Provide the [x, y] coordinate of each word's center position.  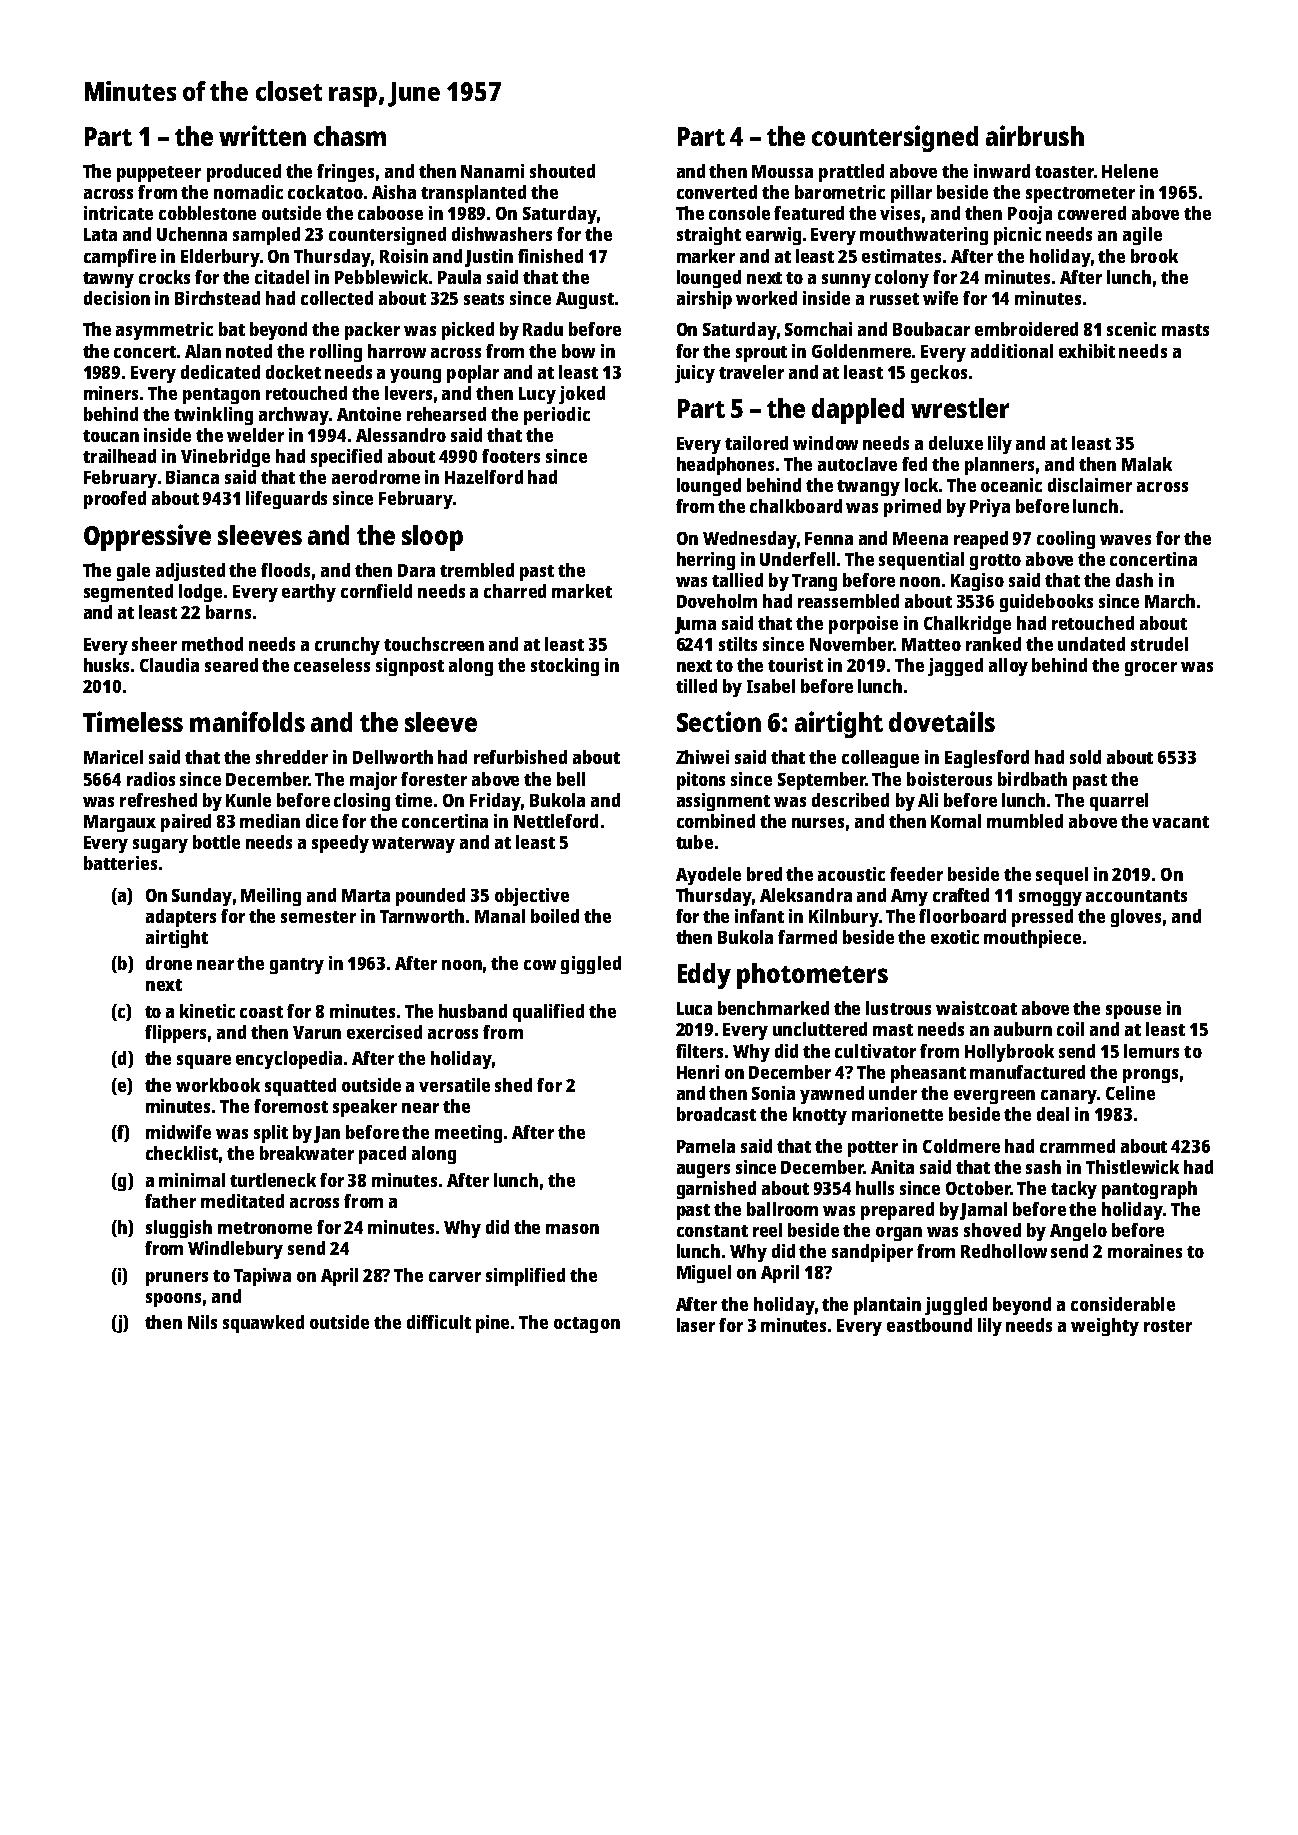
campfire [120, 258]
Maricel [113, 757]
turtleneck [273, 1180]
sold [1085, 757]
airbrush [1035, 135]
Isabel [771, 686]
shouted [562, 171]
